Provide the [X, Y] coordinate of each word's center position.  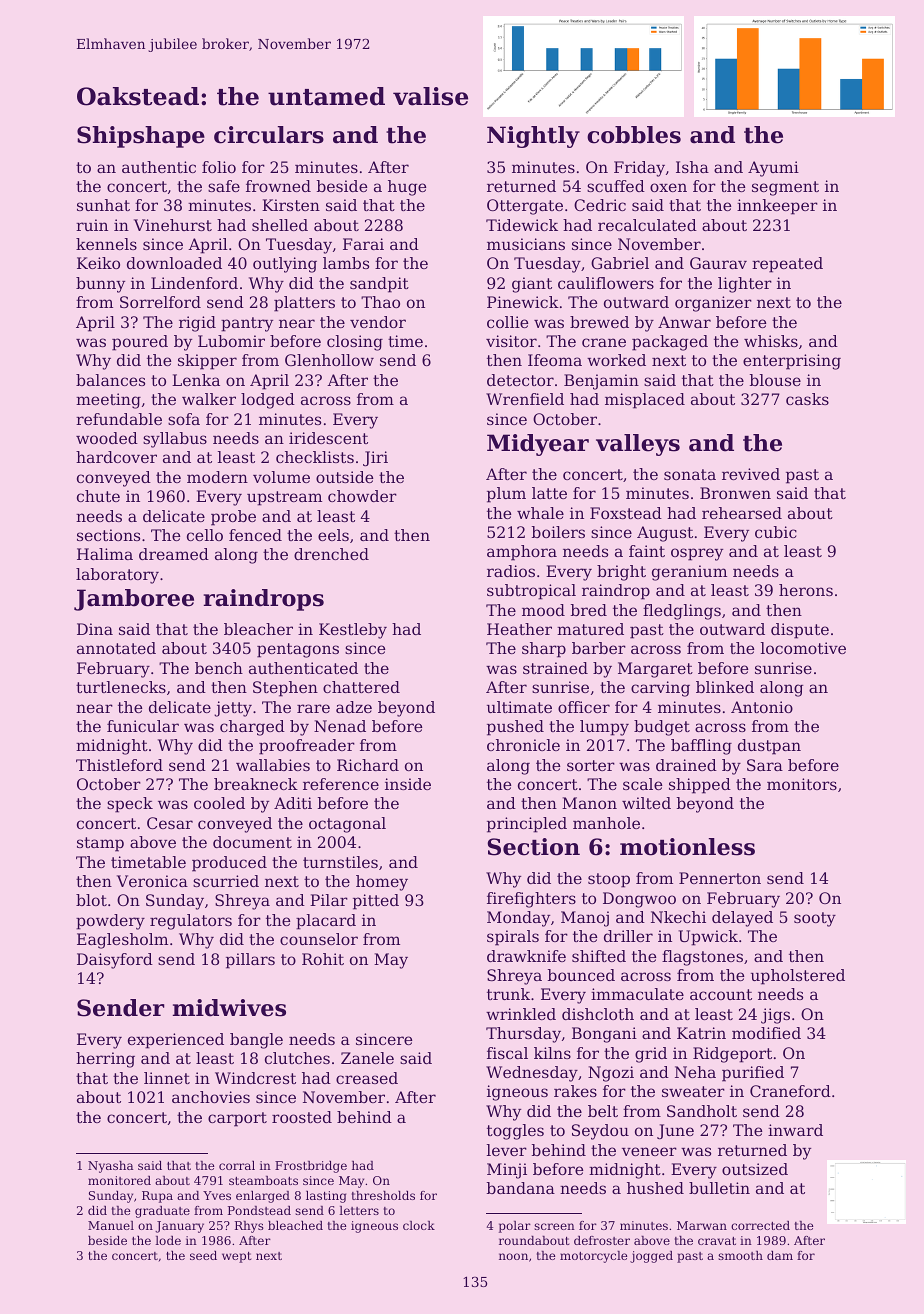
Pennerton [720, 878]
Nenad [340, 726]
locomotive [803, 648]
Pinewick [523, 302]
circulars [269, 135]
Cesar [170, 823]
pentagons [298, 650]
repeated [787, 265]
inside [408, 784]
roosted [302, 1117]
